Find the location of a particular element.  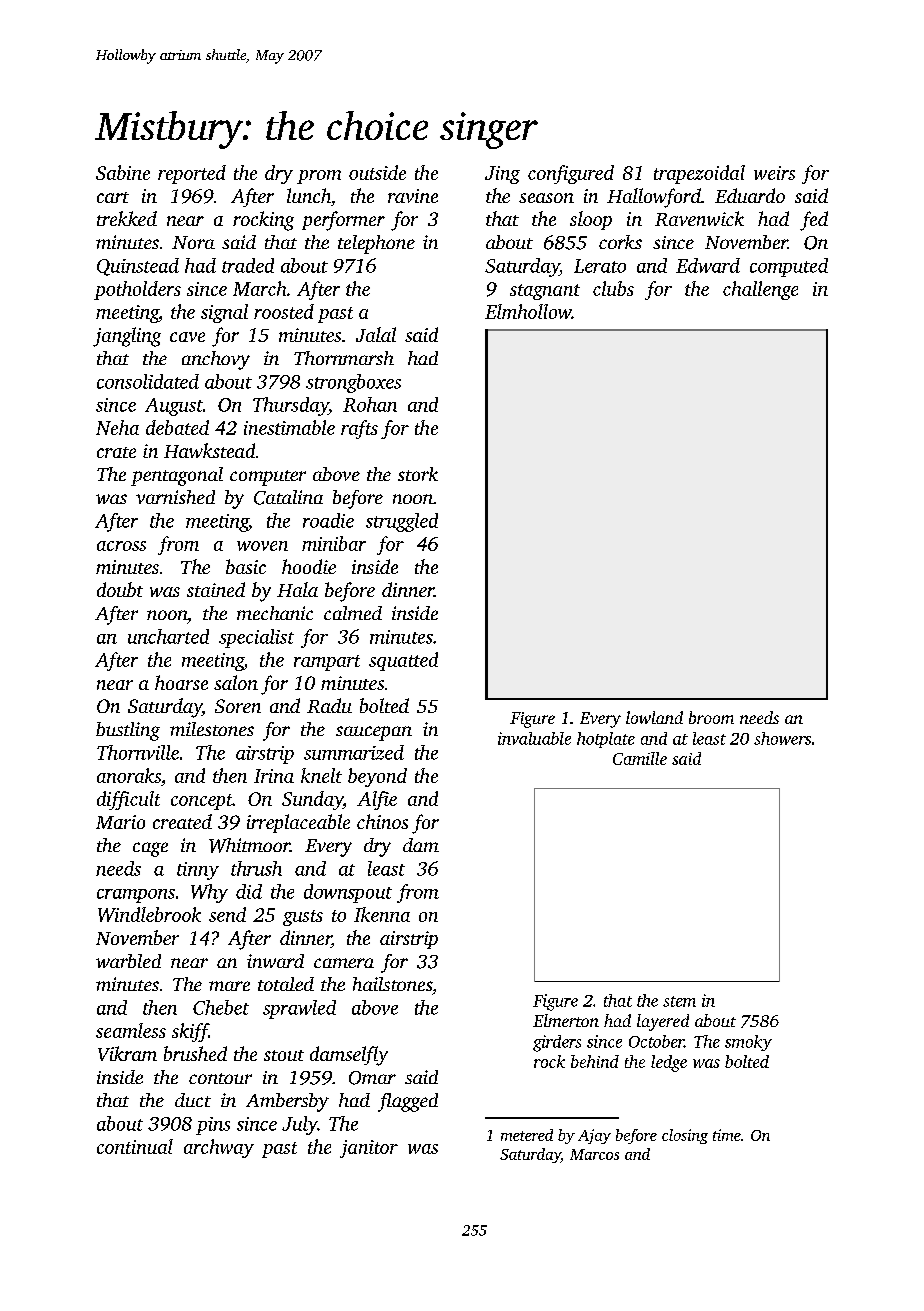

Jing is located at coordinates (502, 175).
